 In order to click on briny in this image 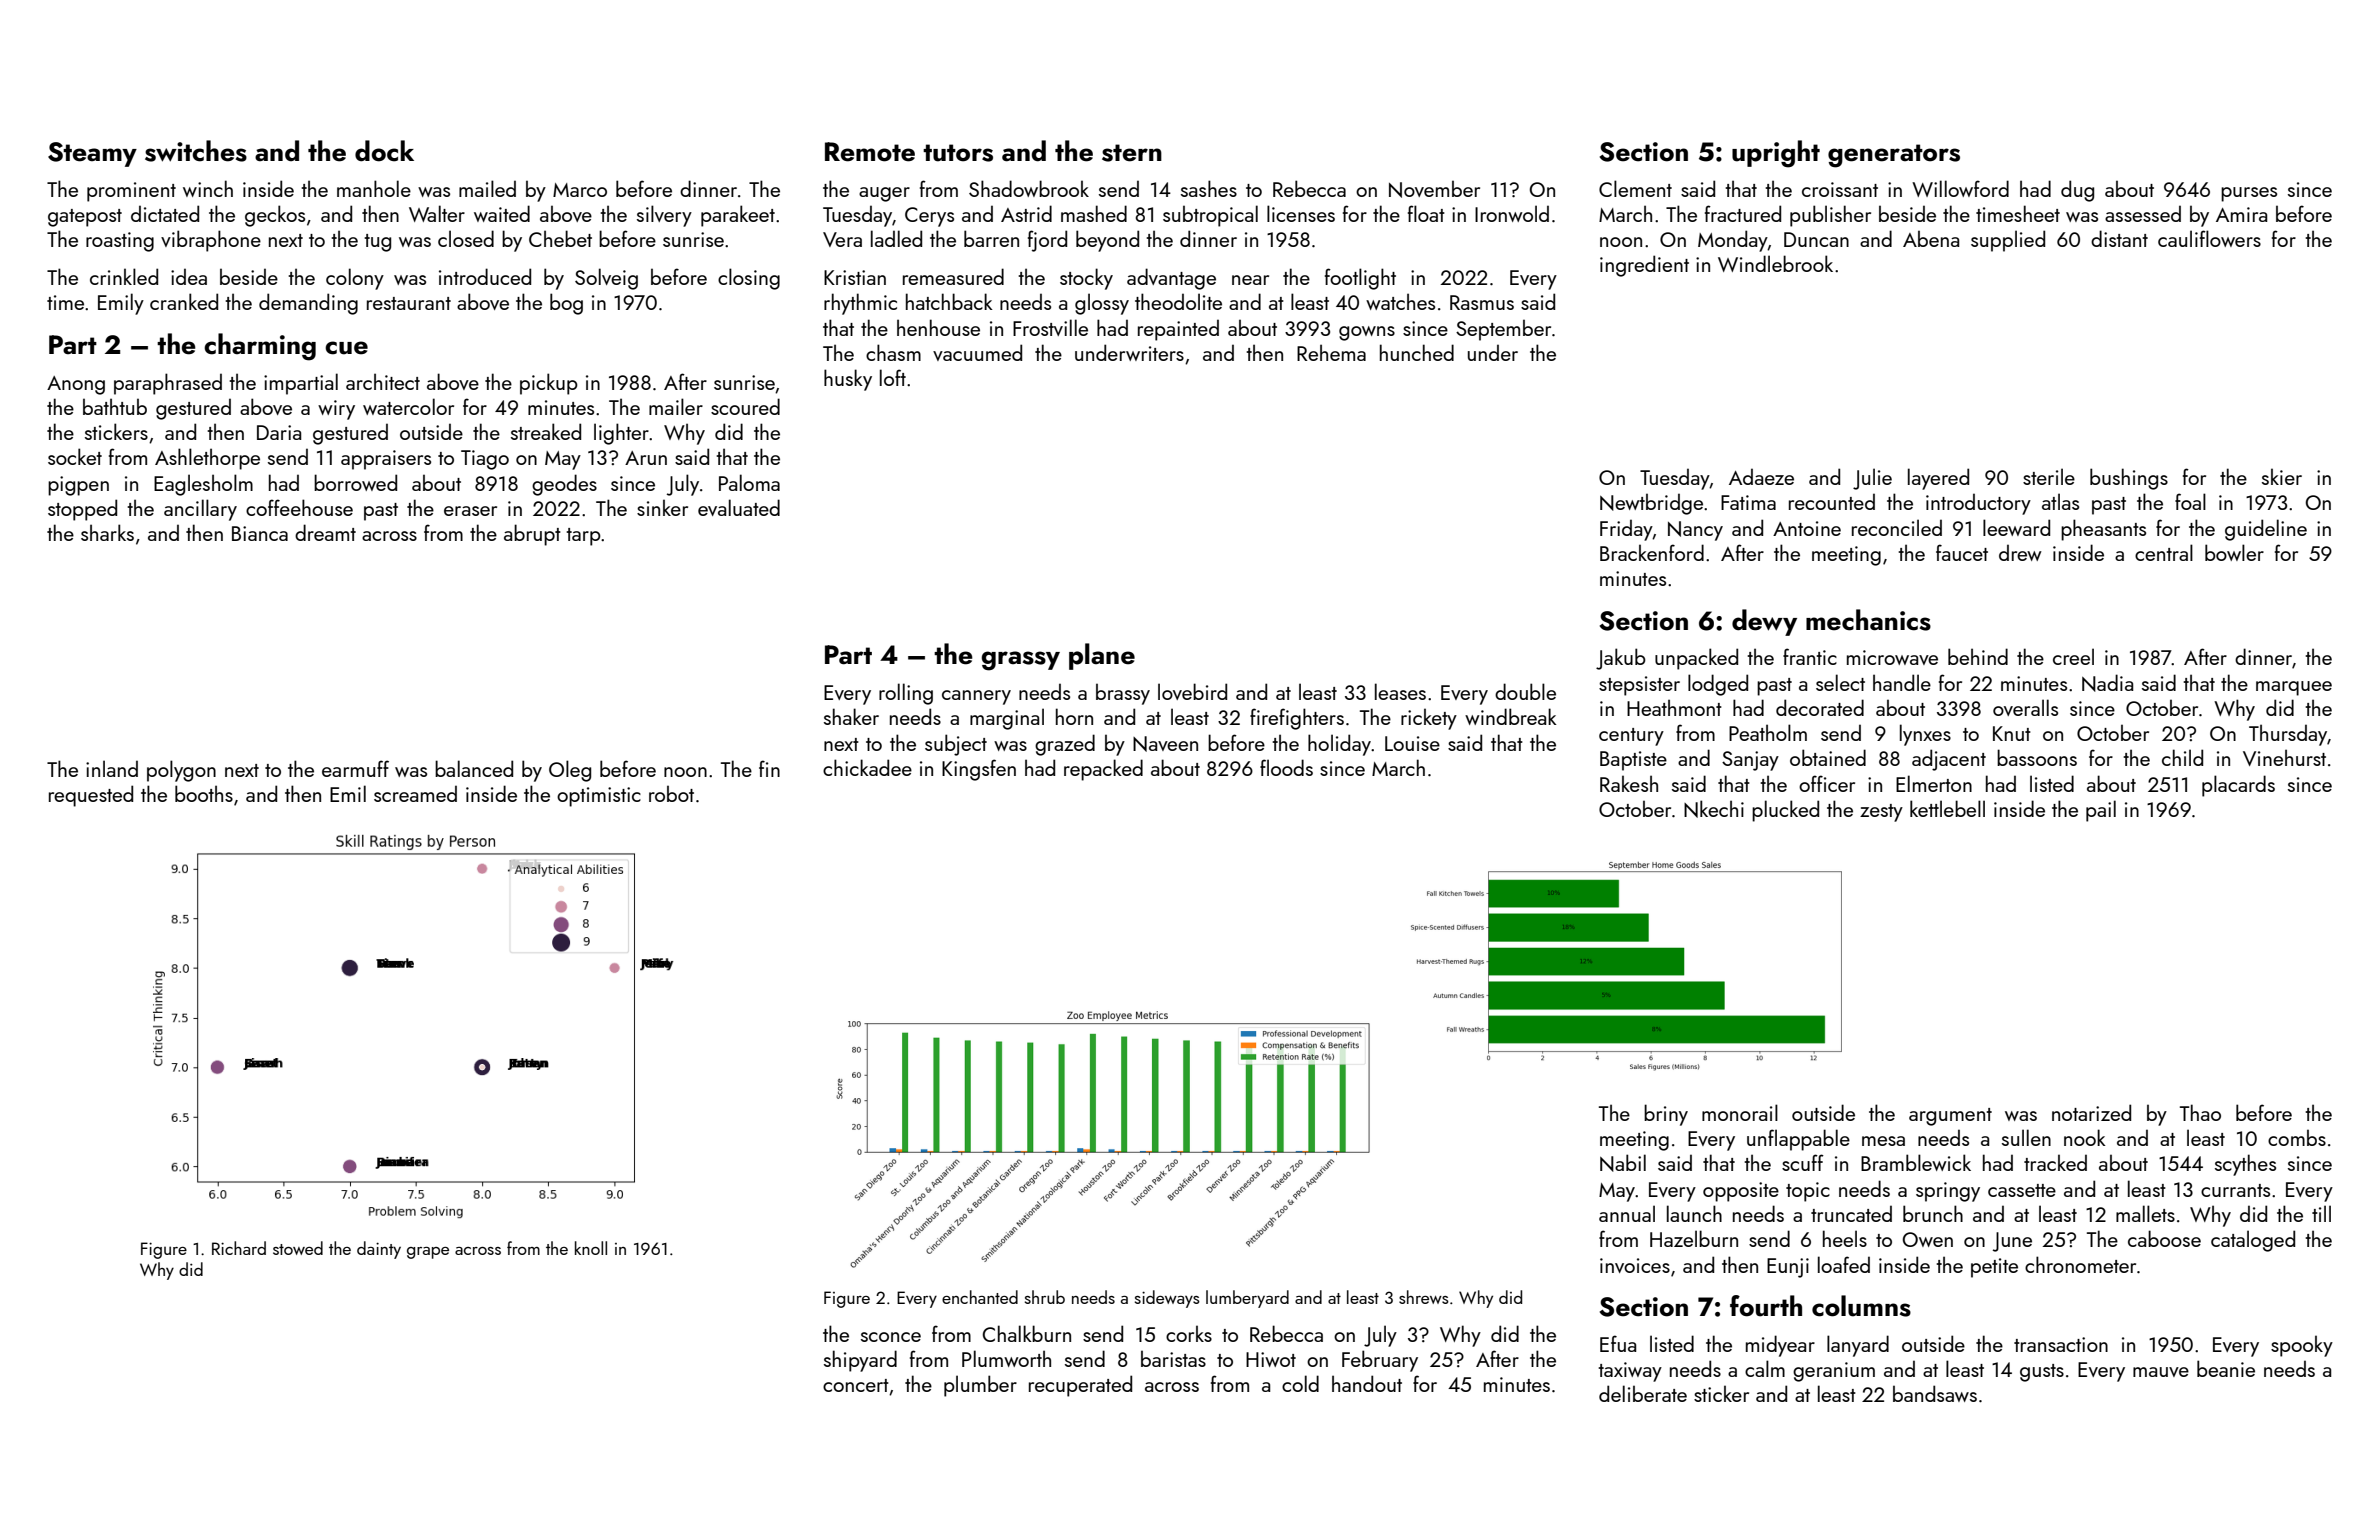, I will do `click(1666, 1115)`.
